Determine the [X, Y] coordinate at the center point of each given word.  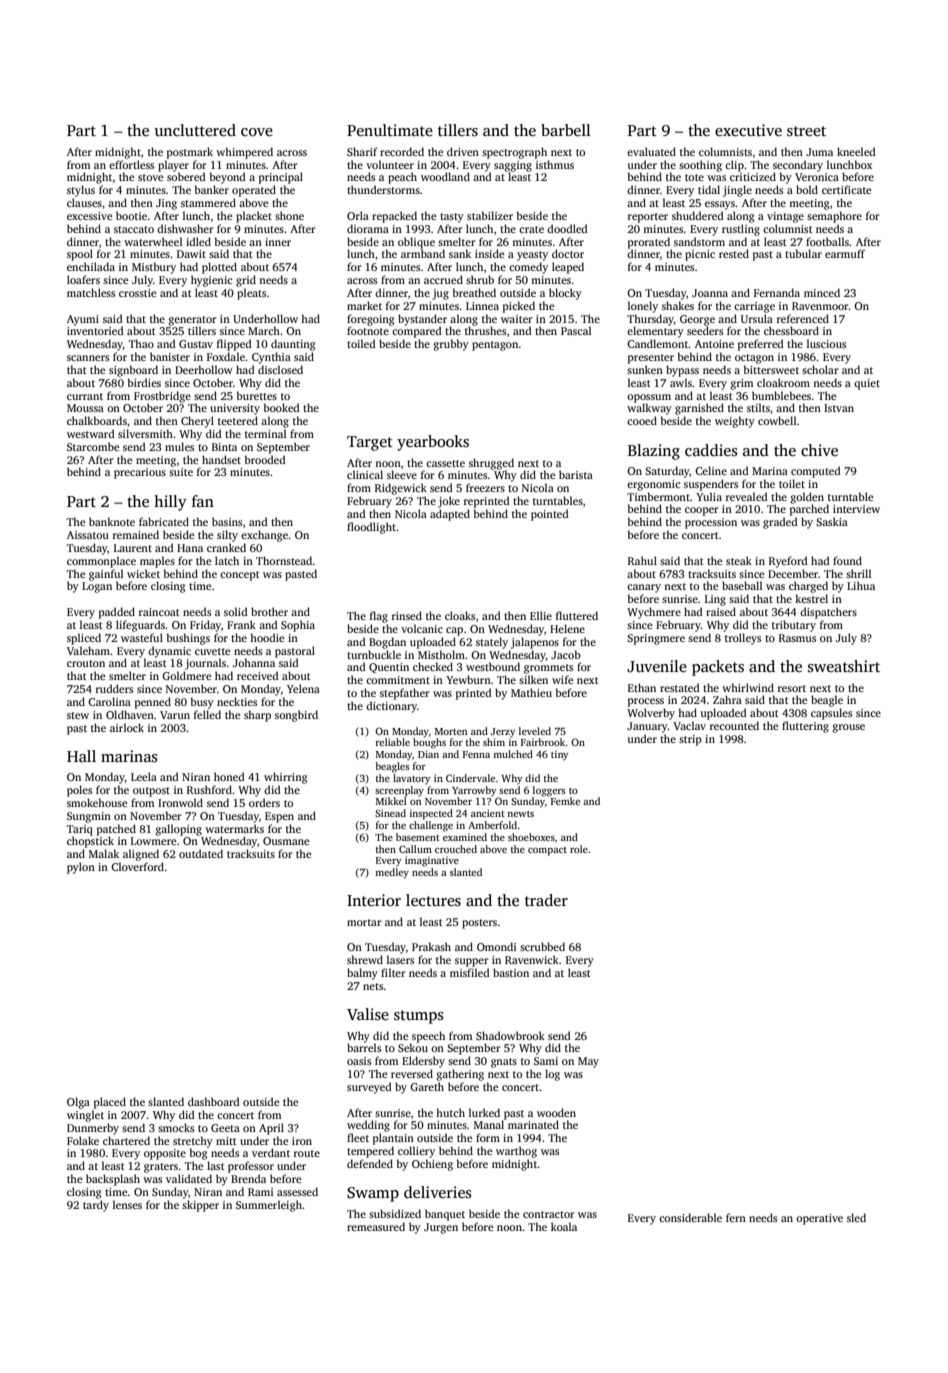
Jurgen [441, 1228]
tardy [96, 1206]
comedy [528, 268]
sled [856, 1217]
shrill [858, 573]
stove [150, 177]
